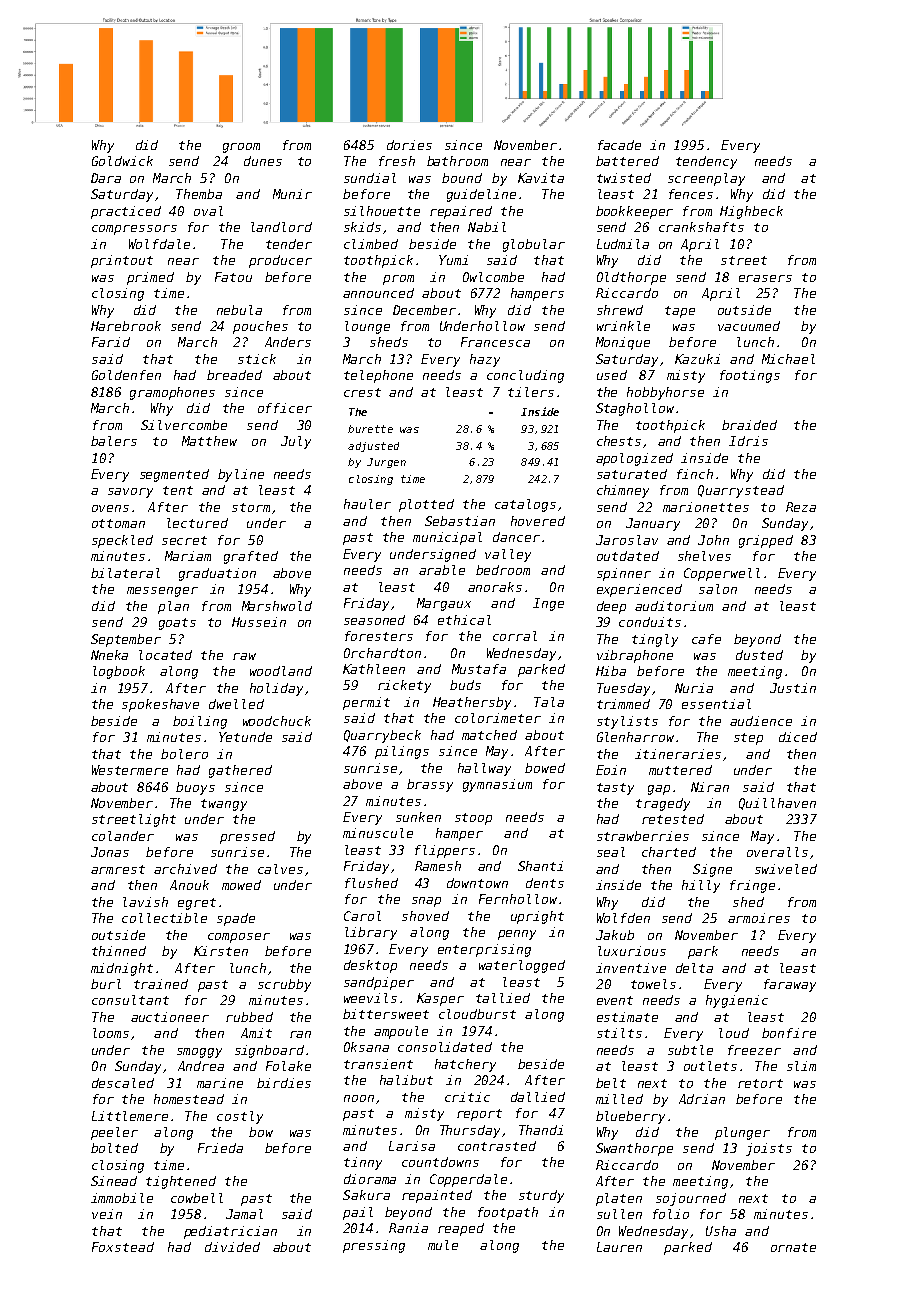 The height and width of the screenshot is (1316, 908). What do you see at coordinates (122, 541) in the screenshot?
I see `speckled` at bounding box center [122, 541].
